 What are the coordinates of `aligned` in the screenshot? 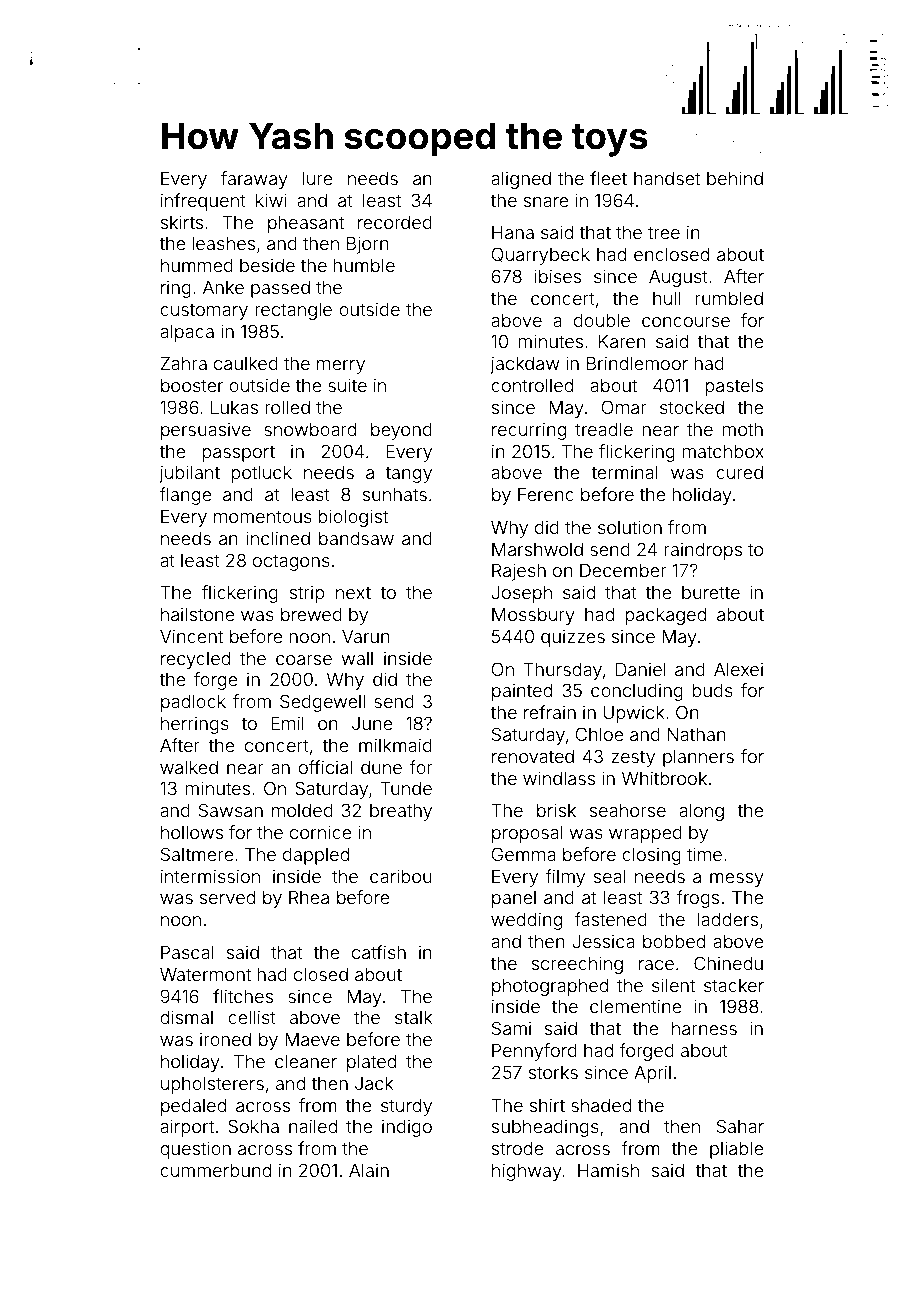 It's located at (521, 180).
